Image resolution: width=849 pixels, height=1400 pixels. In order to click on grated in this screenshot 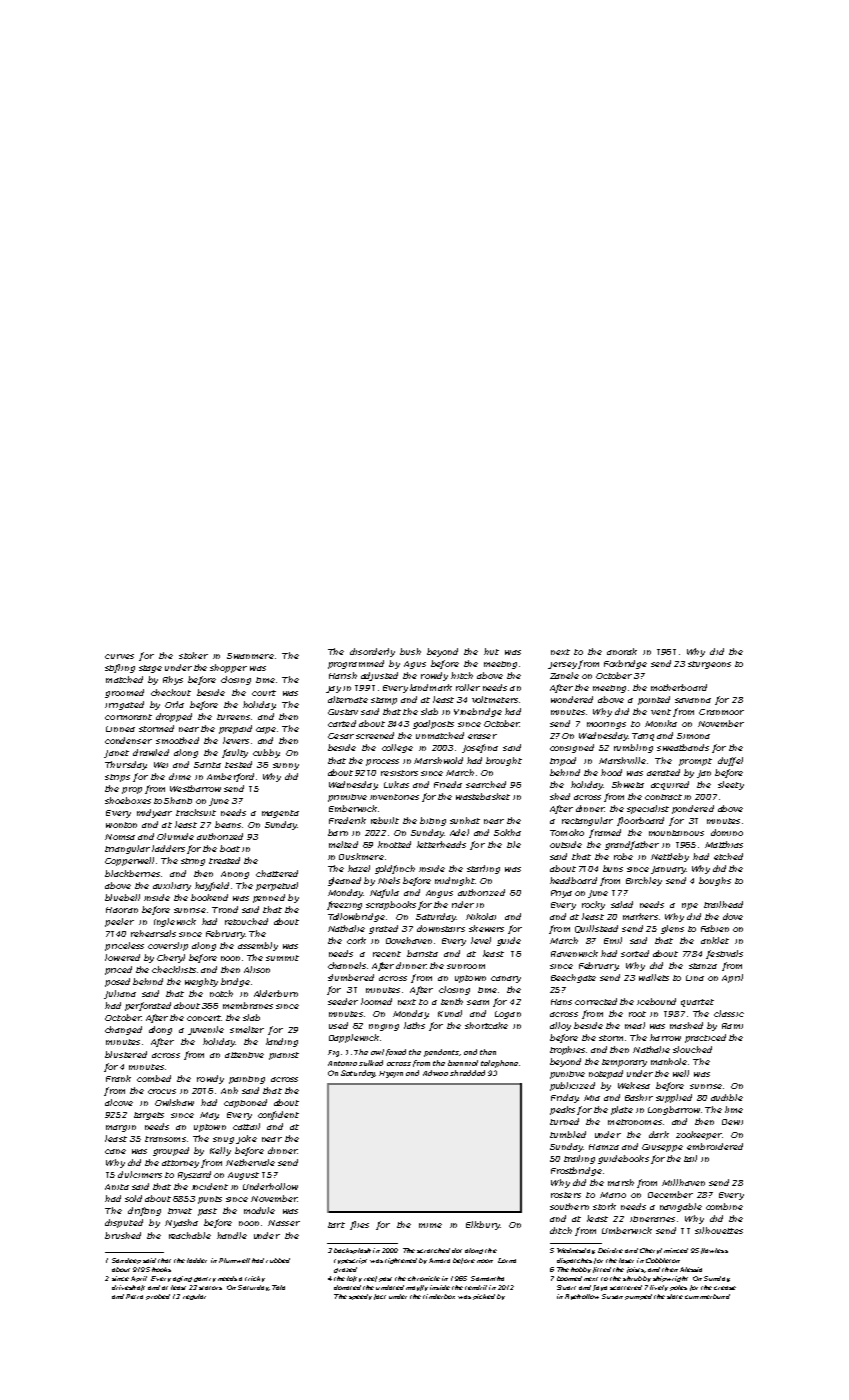, I will do `click(383, 929)`.
